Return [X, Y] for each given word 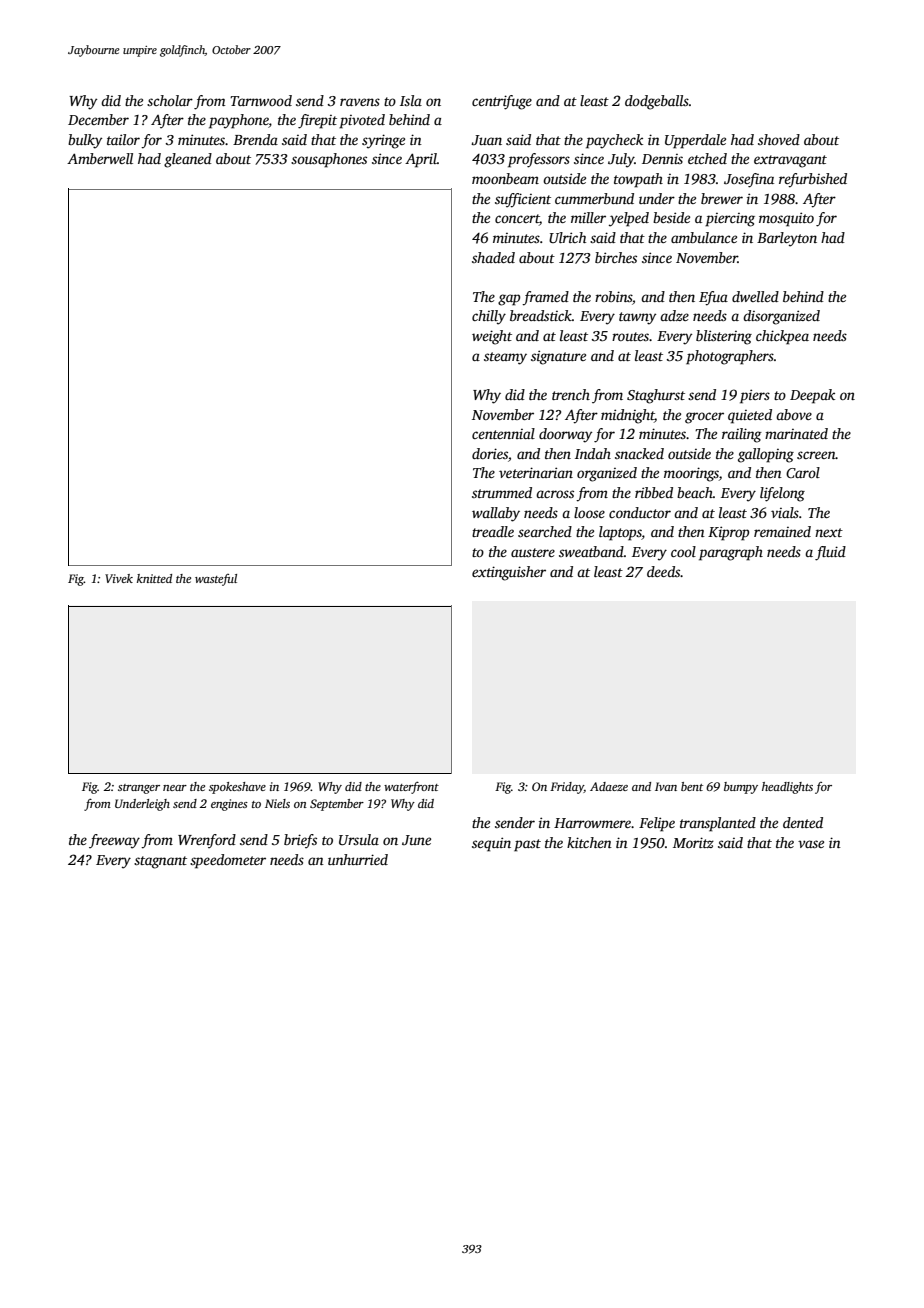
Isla [411, 100]
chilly [489, 317]
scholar [170, 100]
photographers [730, 357]
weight [492, 337]
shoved [779, 139]
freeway [114, 841]
